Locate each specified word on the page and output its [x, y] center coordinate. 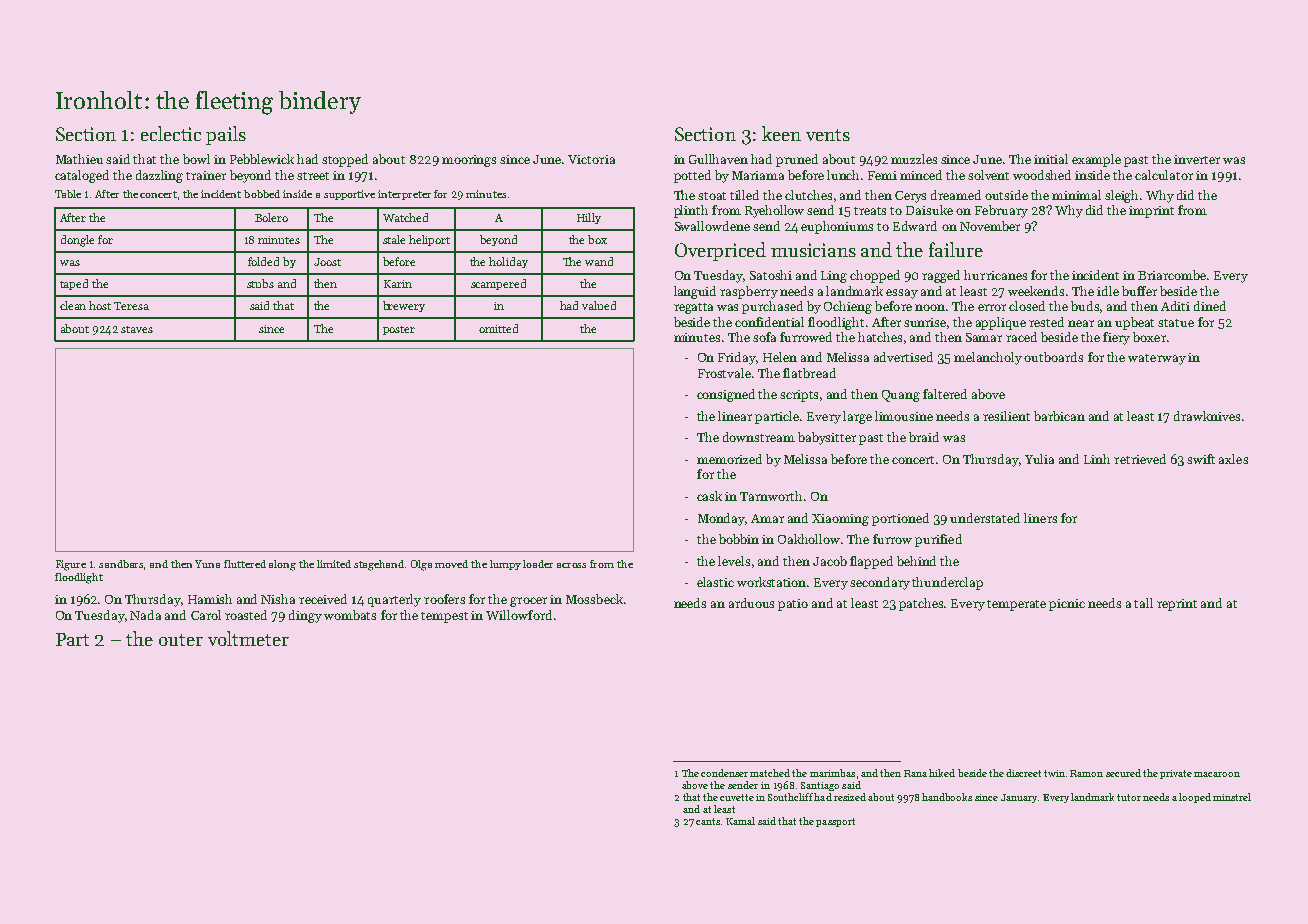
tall [1143, 603]
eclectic [171, 133]
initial [1051, 159]
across [571, 565]
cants [708, 821]
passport [835, 822]
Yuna [207, 564]
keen [781, 133]
